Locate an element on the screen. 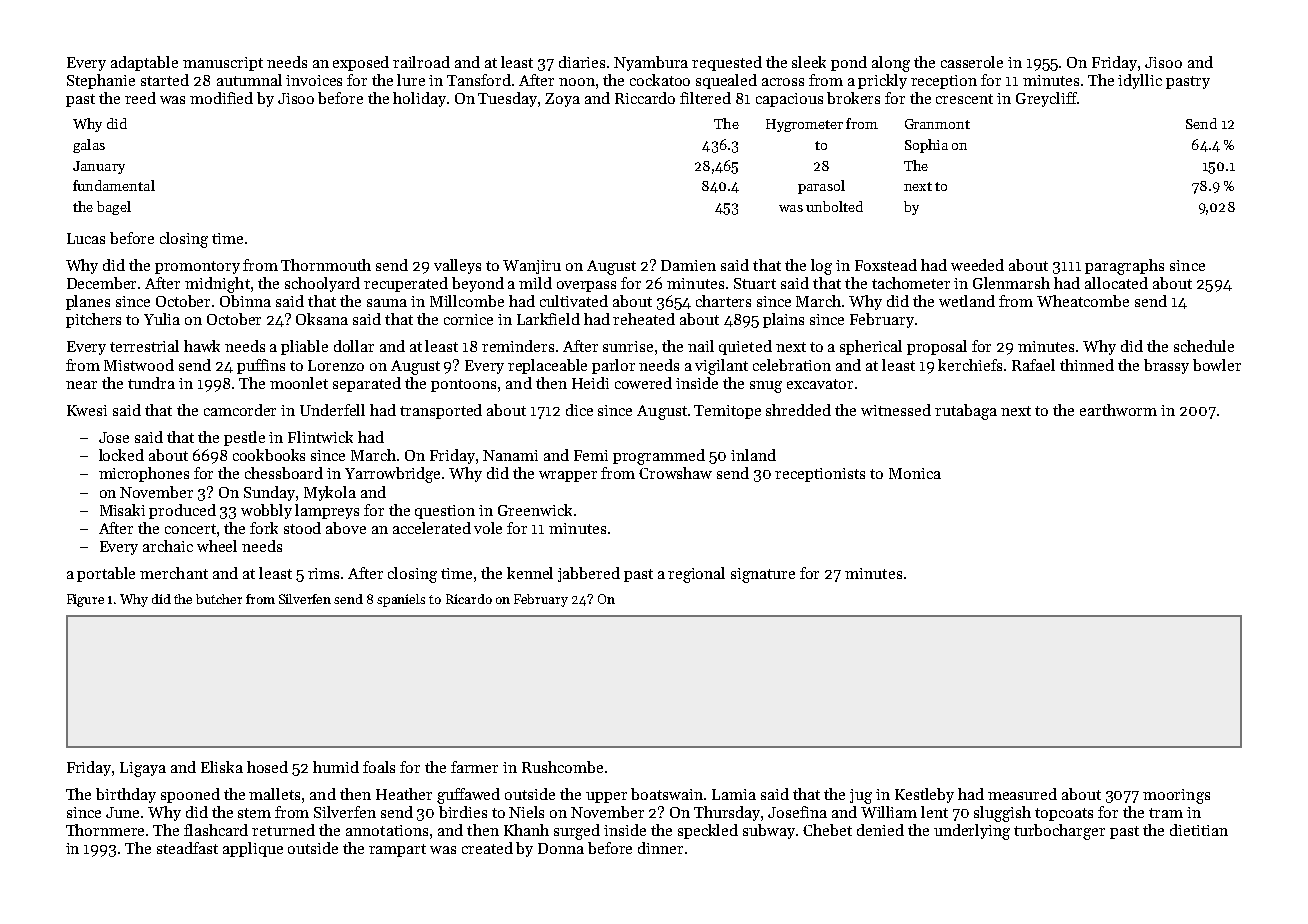 Image resolution: width=1308 pixels, height=924 pixels. mild is located at coordinates (535, 283).
